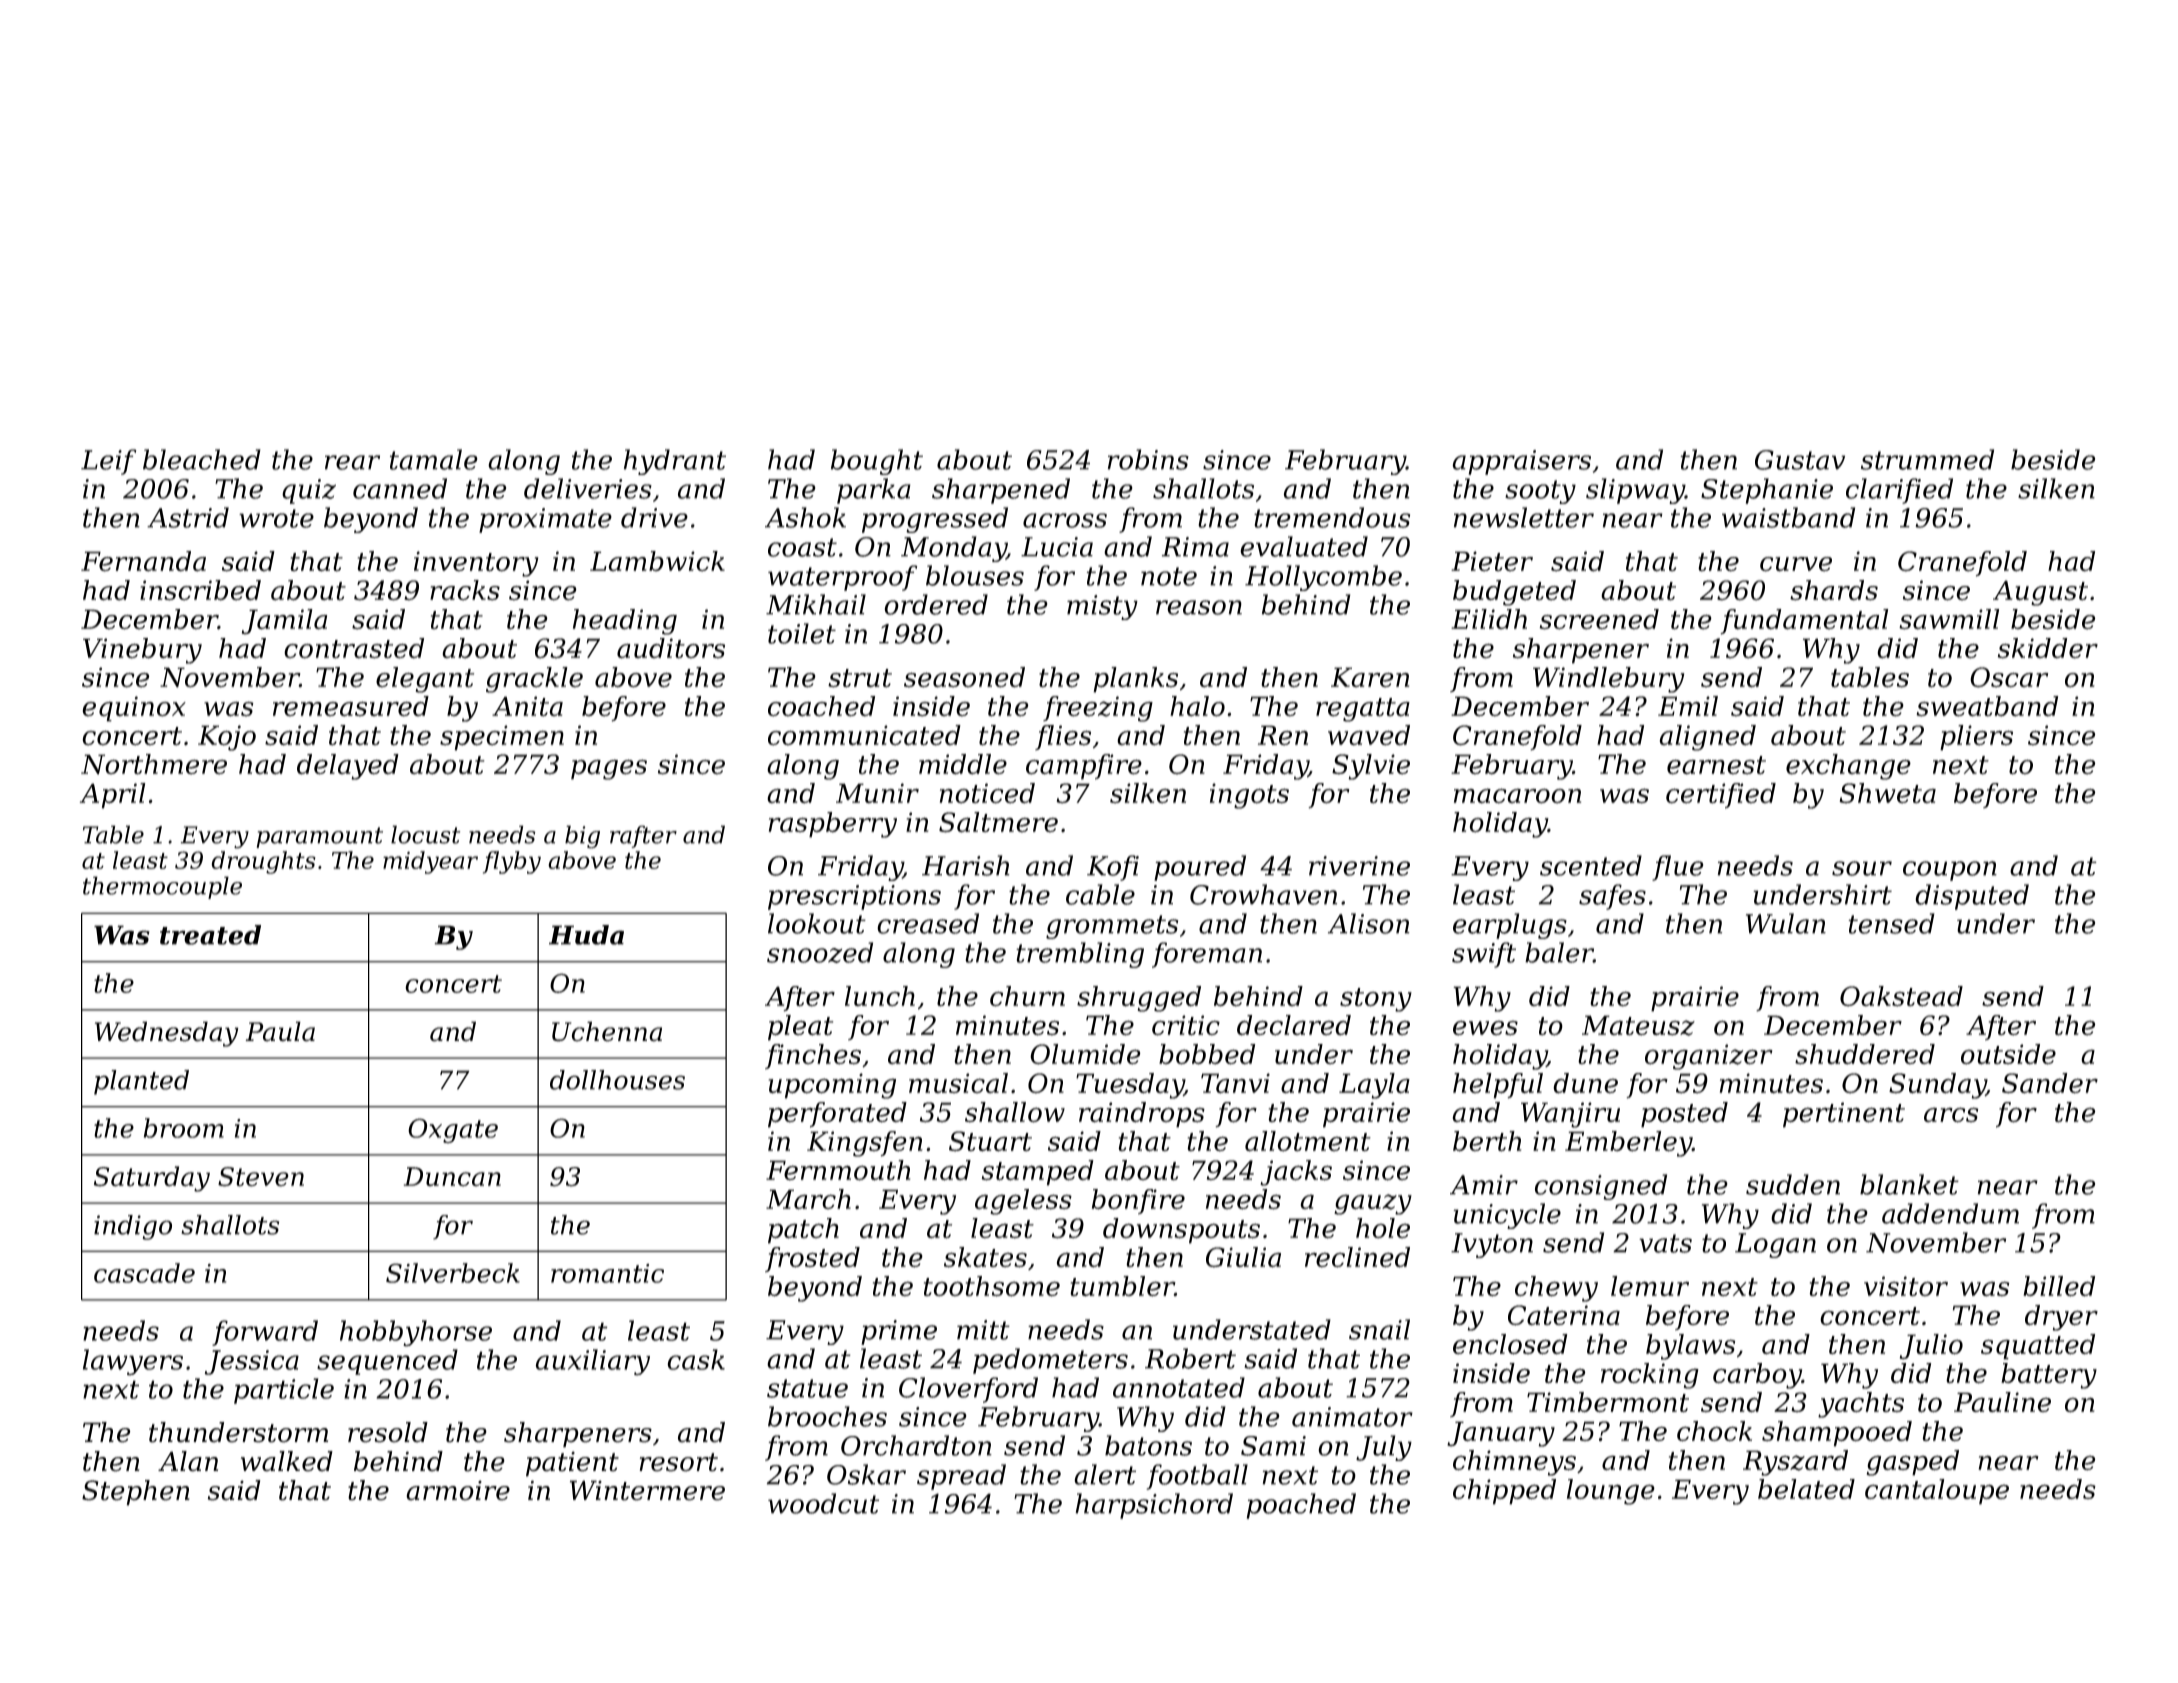 This document has height=1683, width=2178. Describe the element at coordinates (1716, 765) in the document. I see `earnest` at that location.
